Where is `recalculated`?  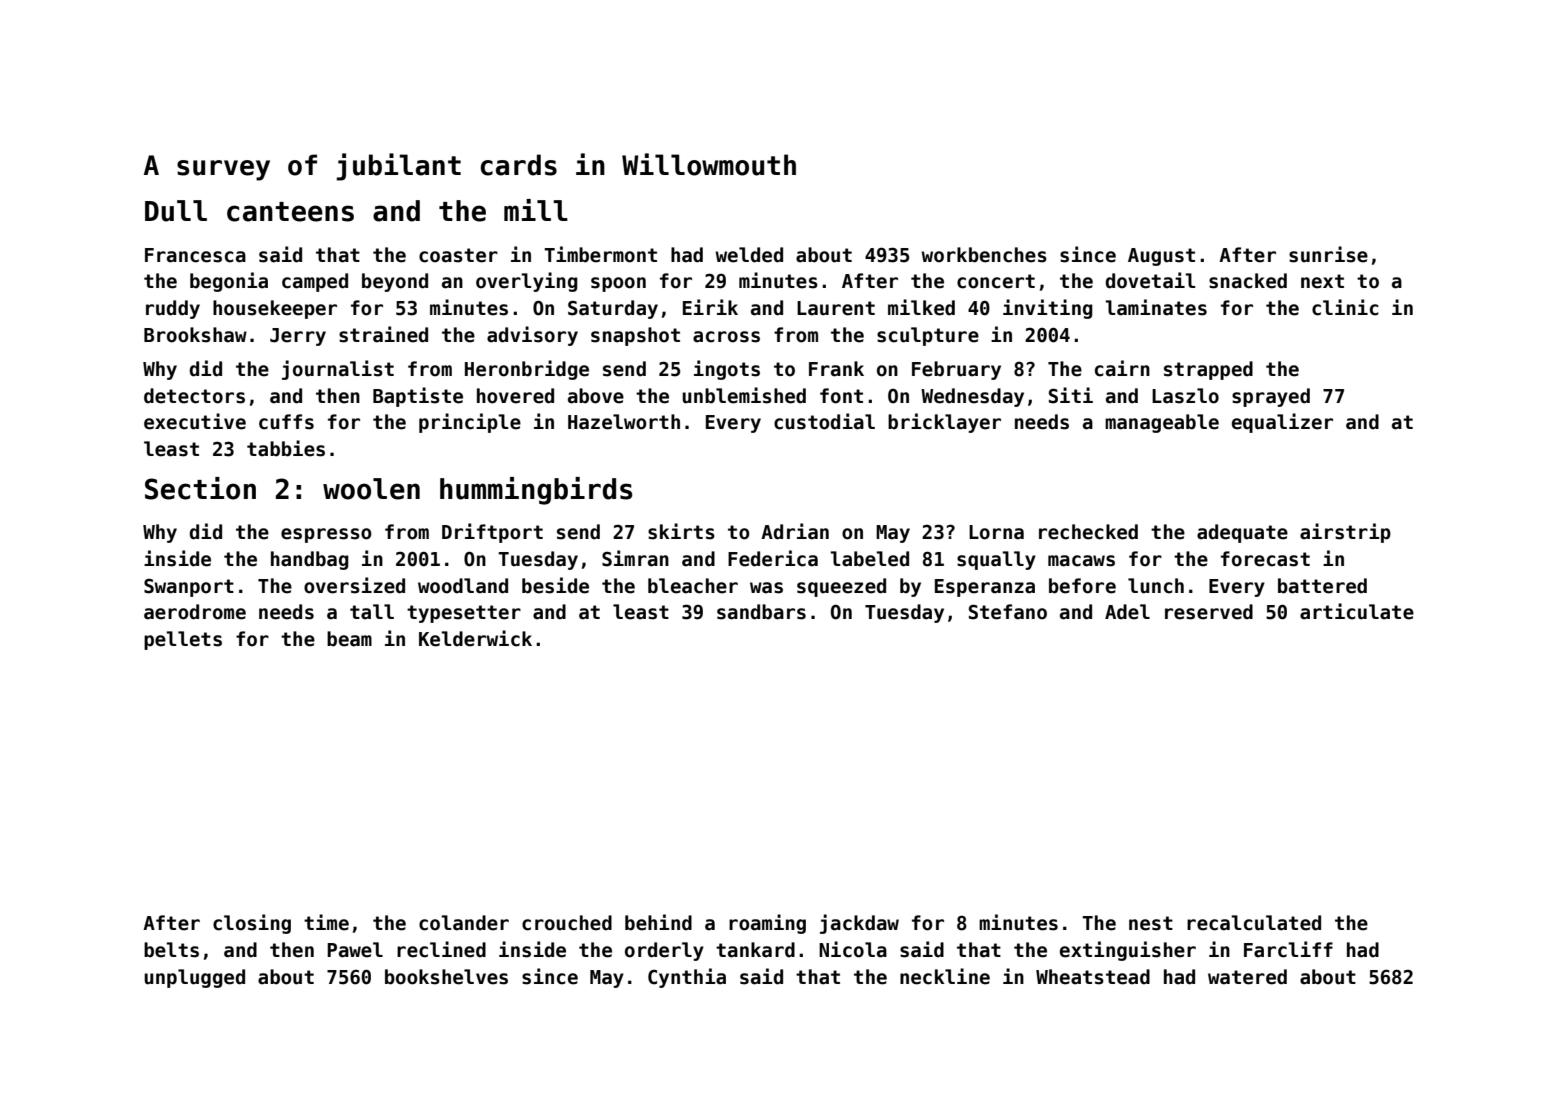
recalculated is located at coordinates (1254, 923).
